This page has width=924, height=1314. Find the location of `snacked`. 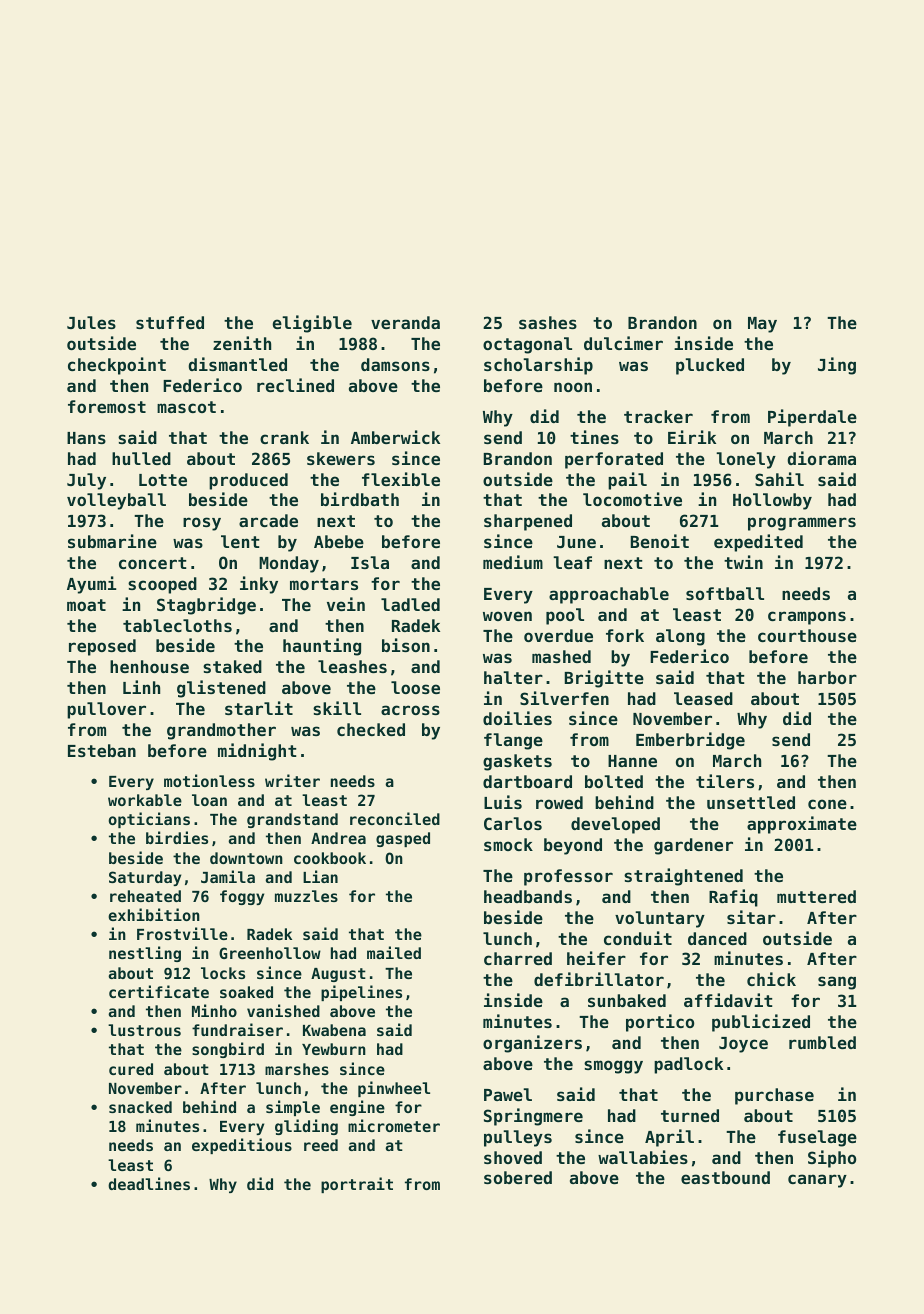

snacked is located at coordinates (140, 1107).
